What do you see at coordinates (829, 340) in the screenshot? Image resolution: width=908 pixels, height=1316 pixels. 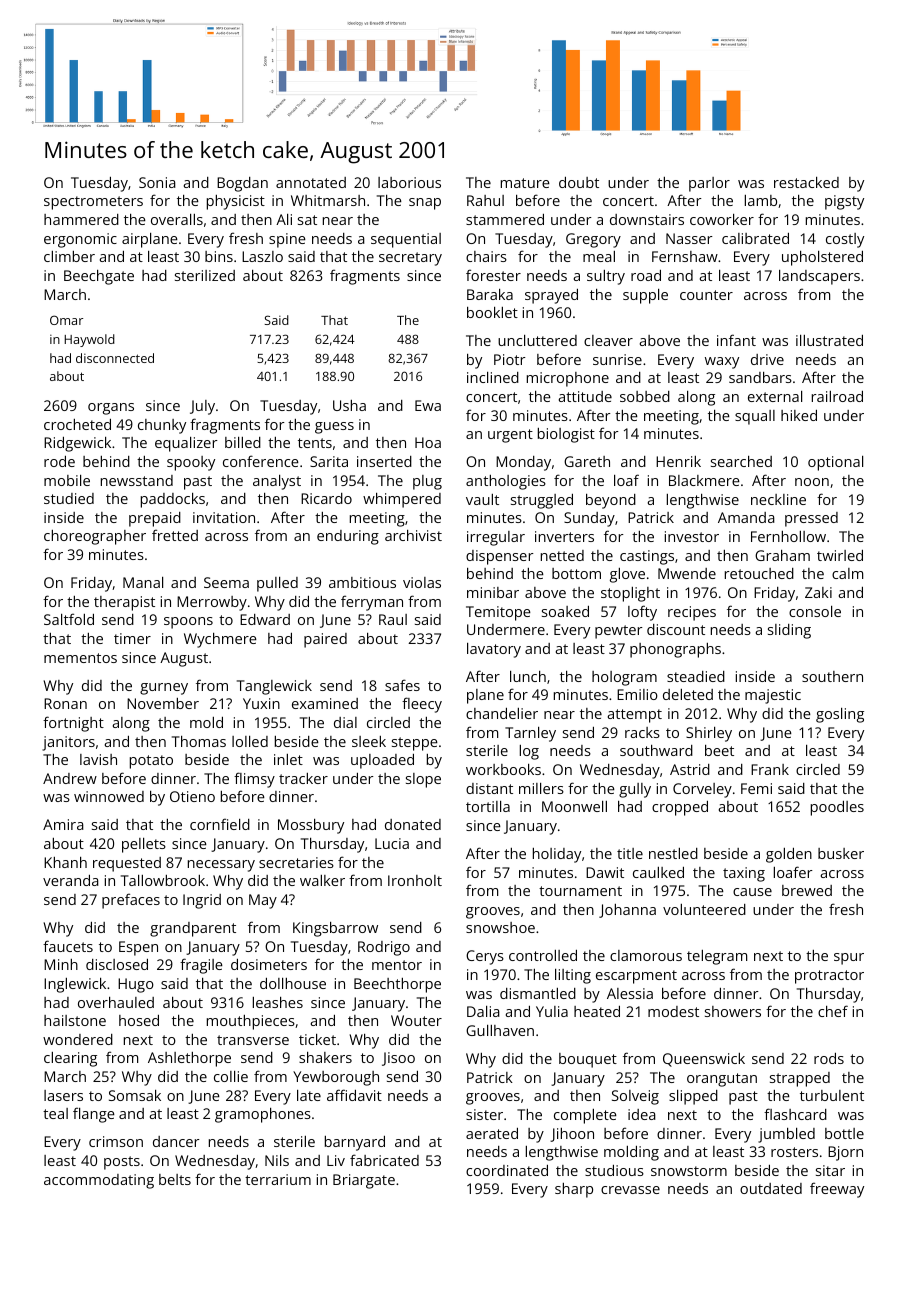 I see `illustrated` at bounding box center [829, 340].
